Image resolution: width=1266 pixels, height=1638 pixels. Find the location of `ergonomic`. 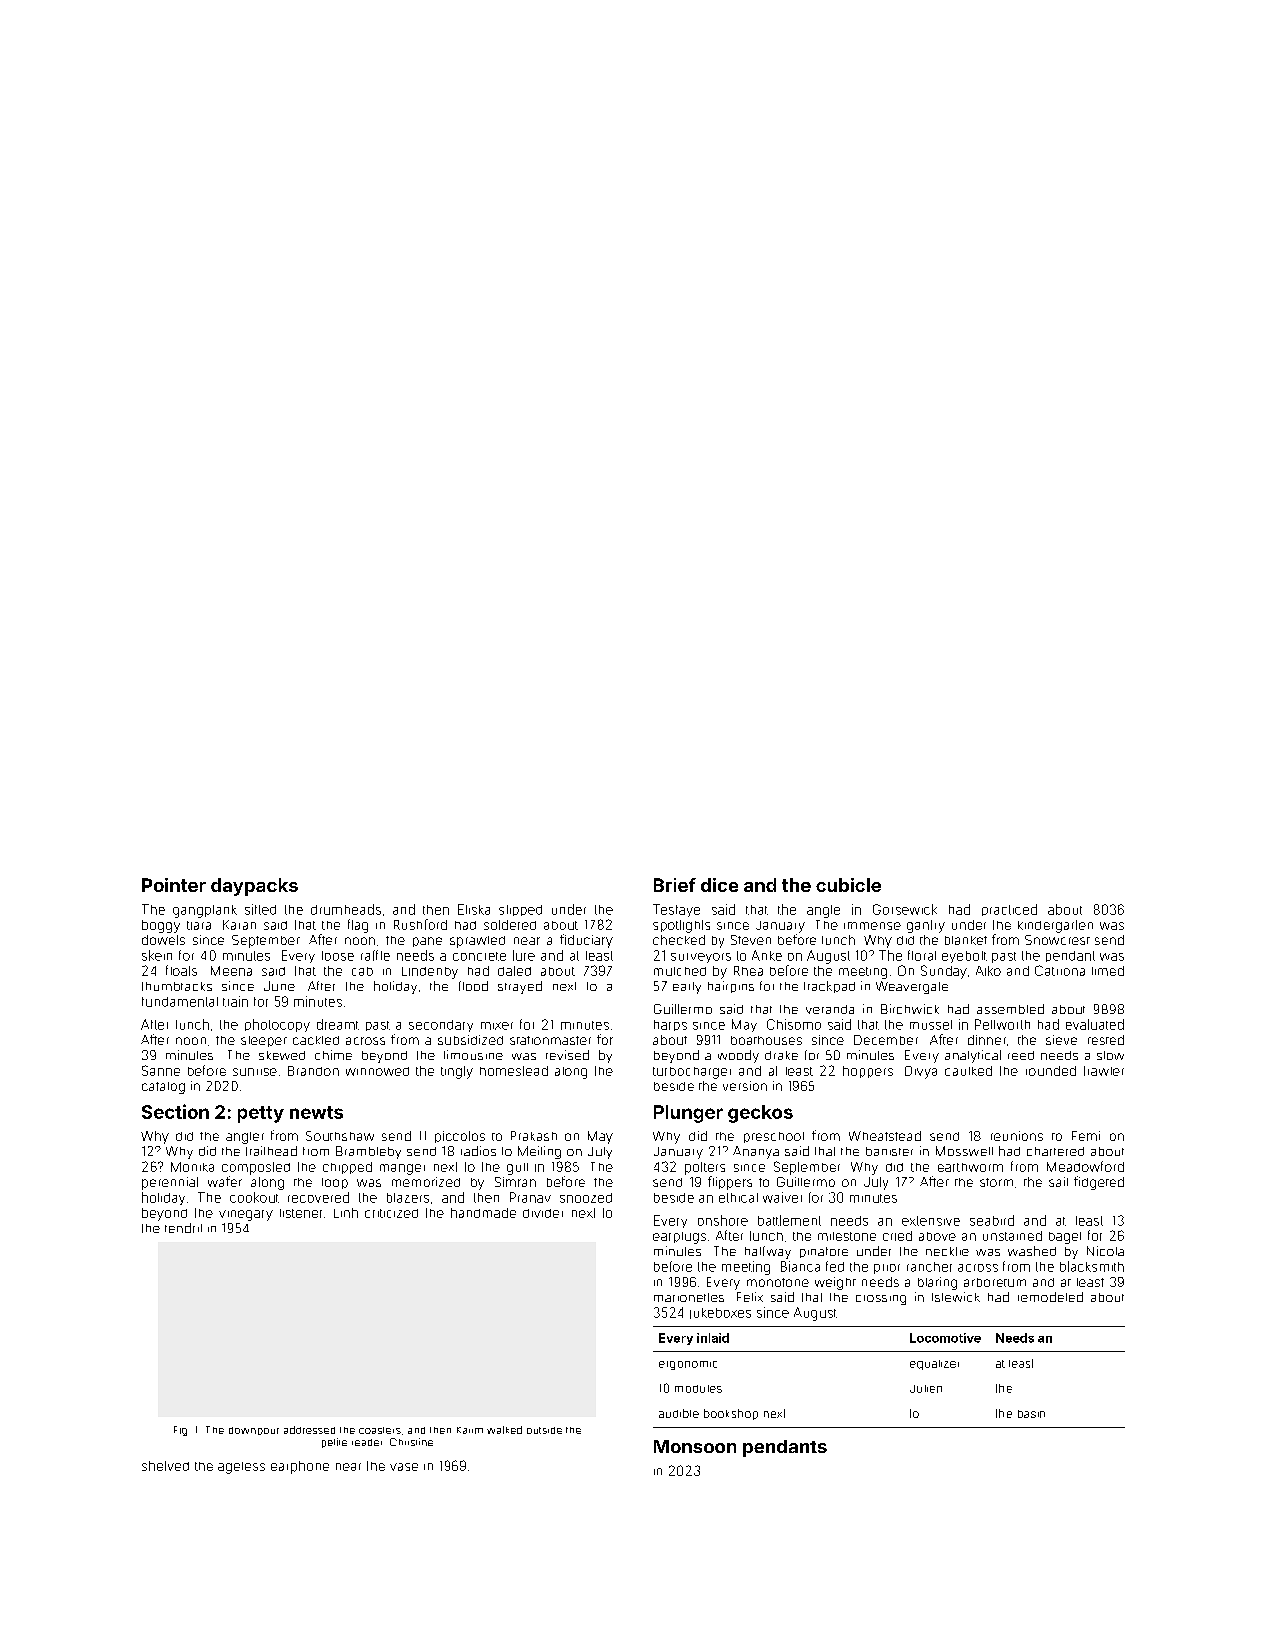

ergonomic is located at coordinates (688, 1365).
